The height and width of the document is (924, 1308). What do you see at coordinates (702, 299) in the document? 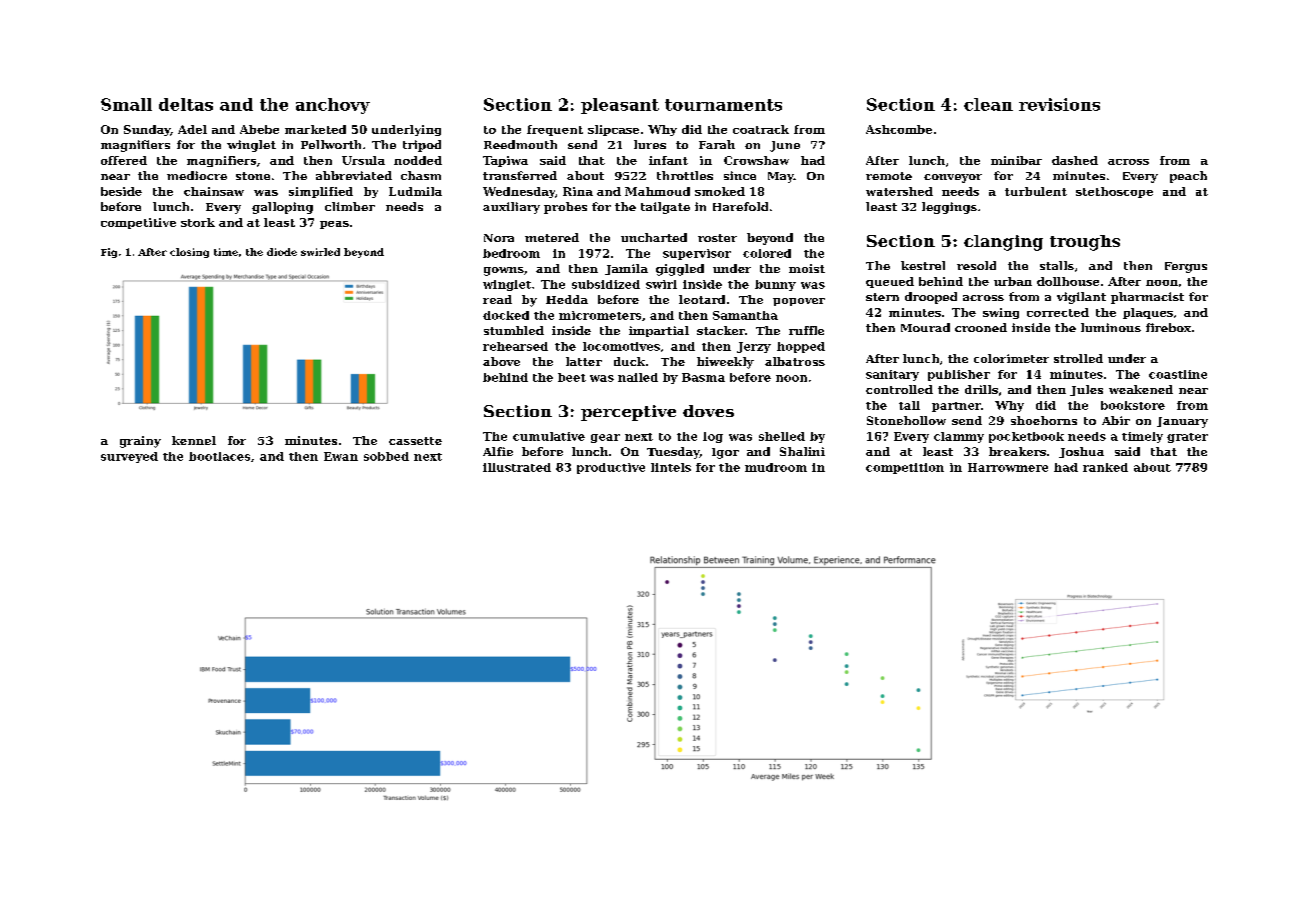
I see `leotard` at bounding box center [702, 299].
